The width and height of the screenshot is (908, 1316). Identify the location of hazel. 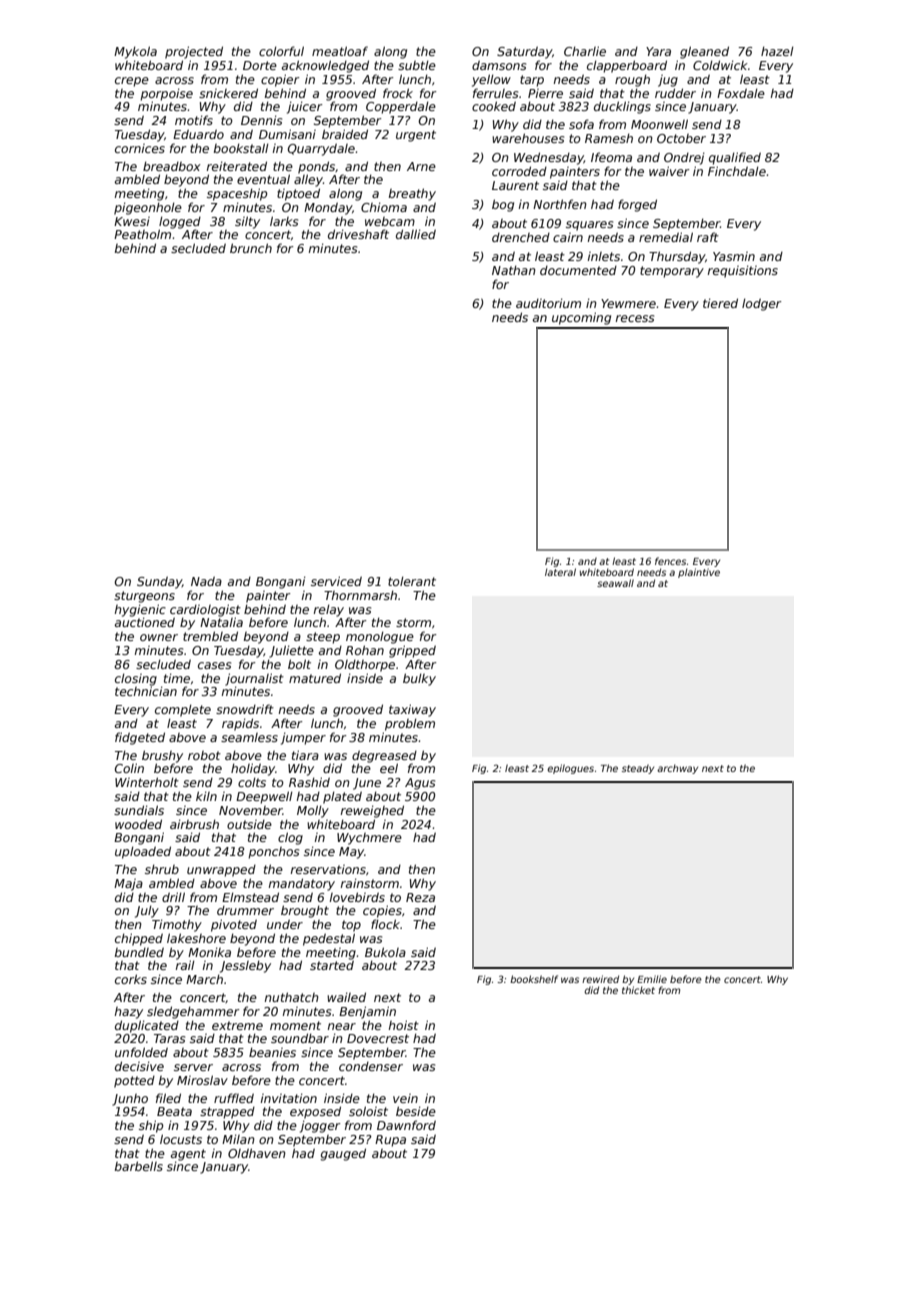
(777, 51).
